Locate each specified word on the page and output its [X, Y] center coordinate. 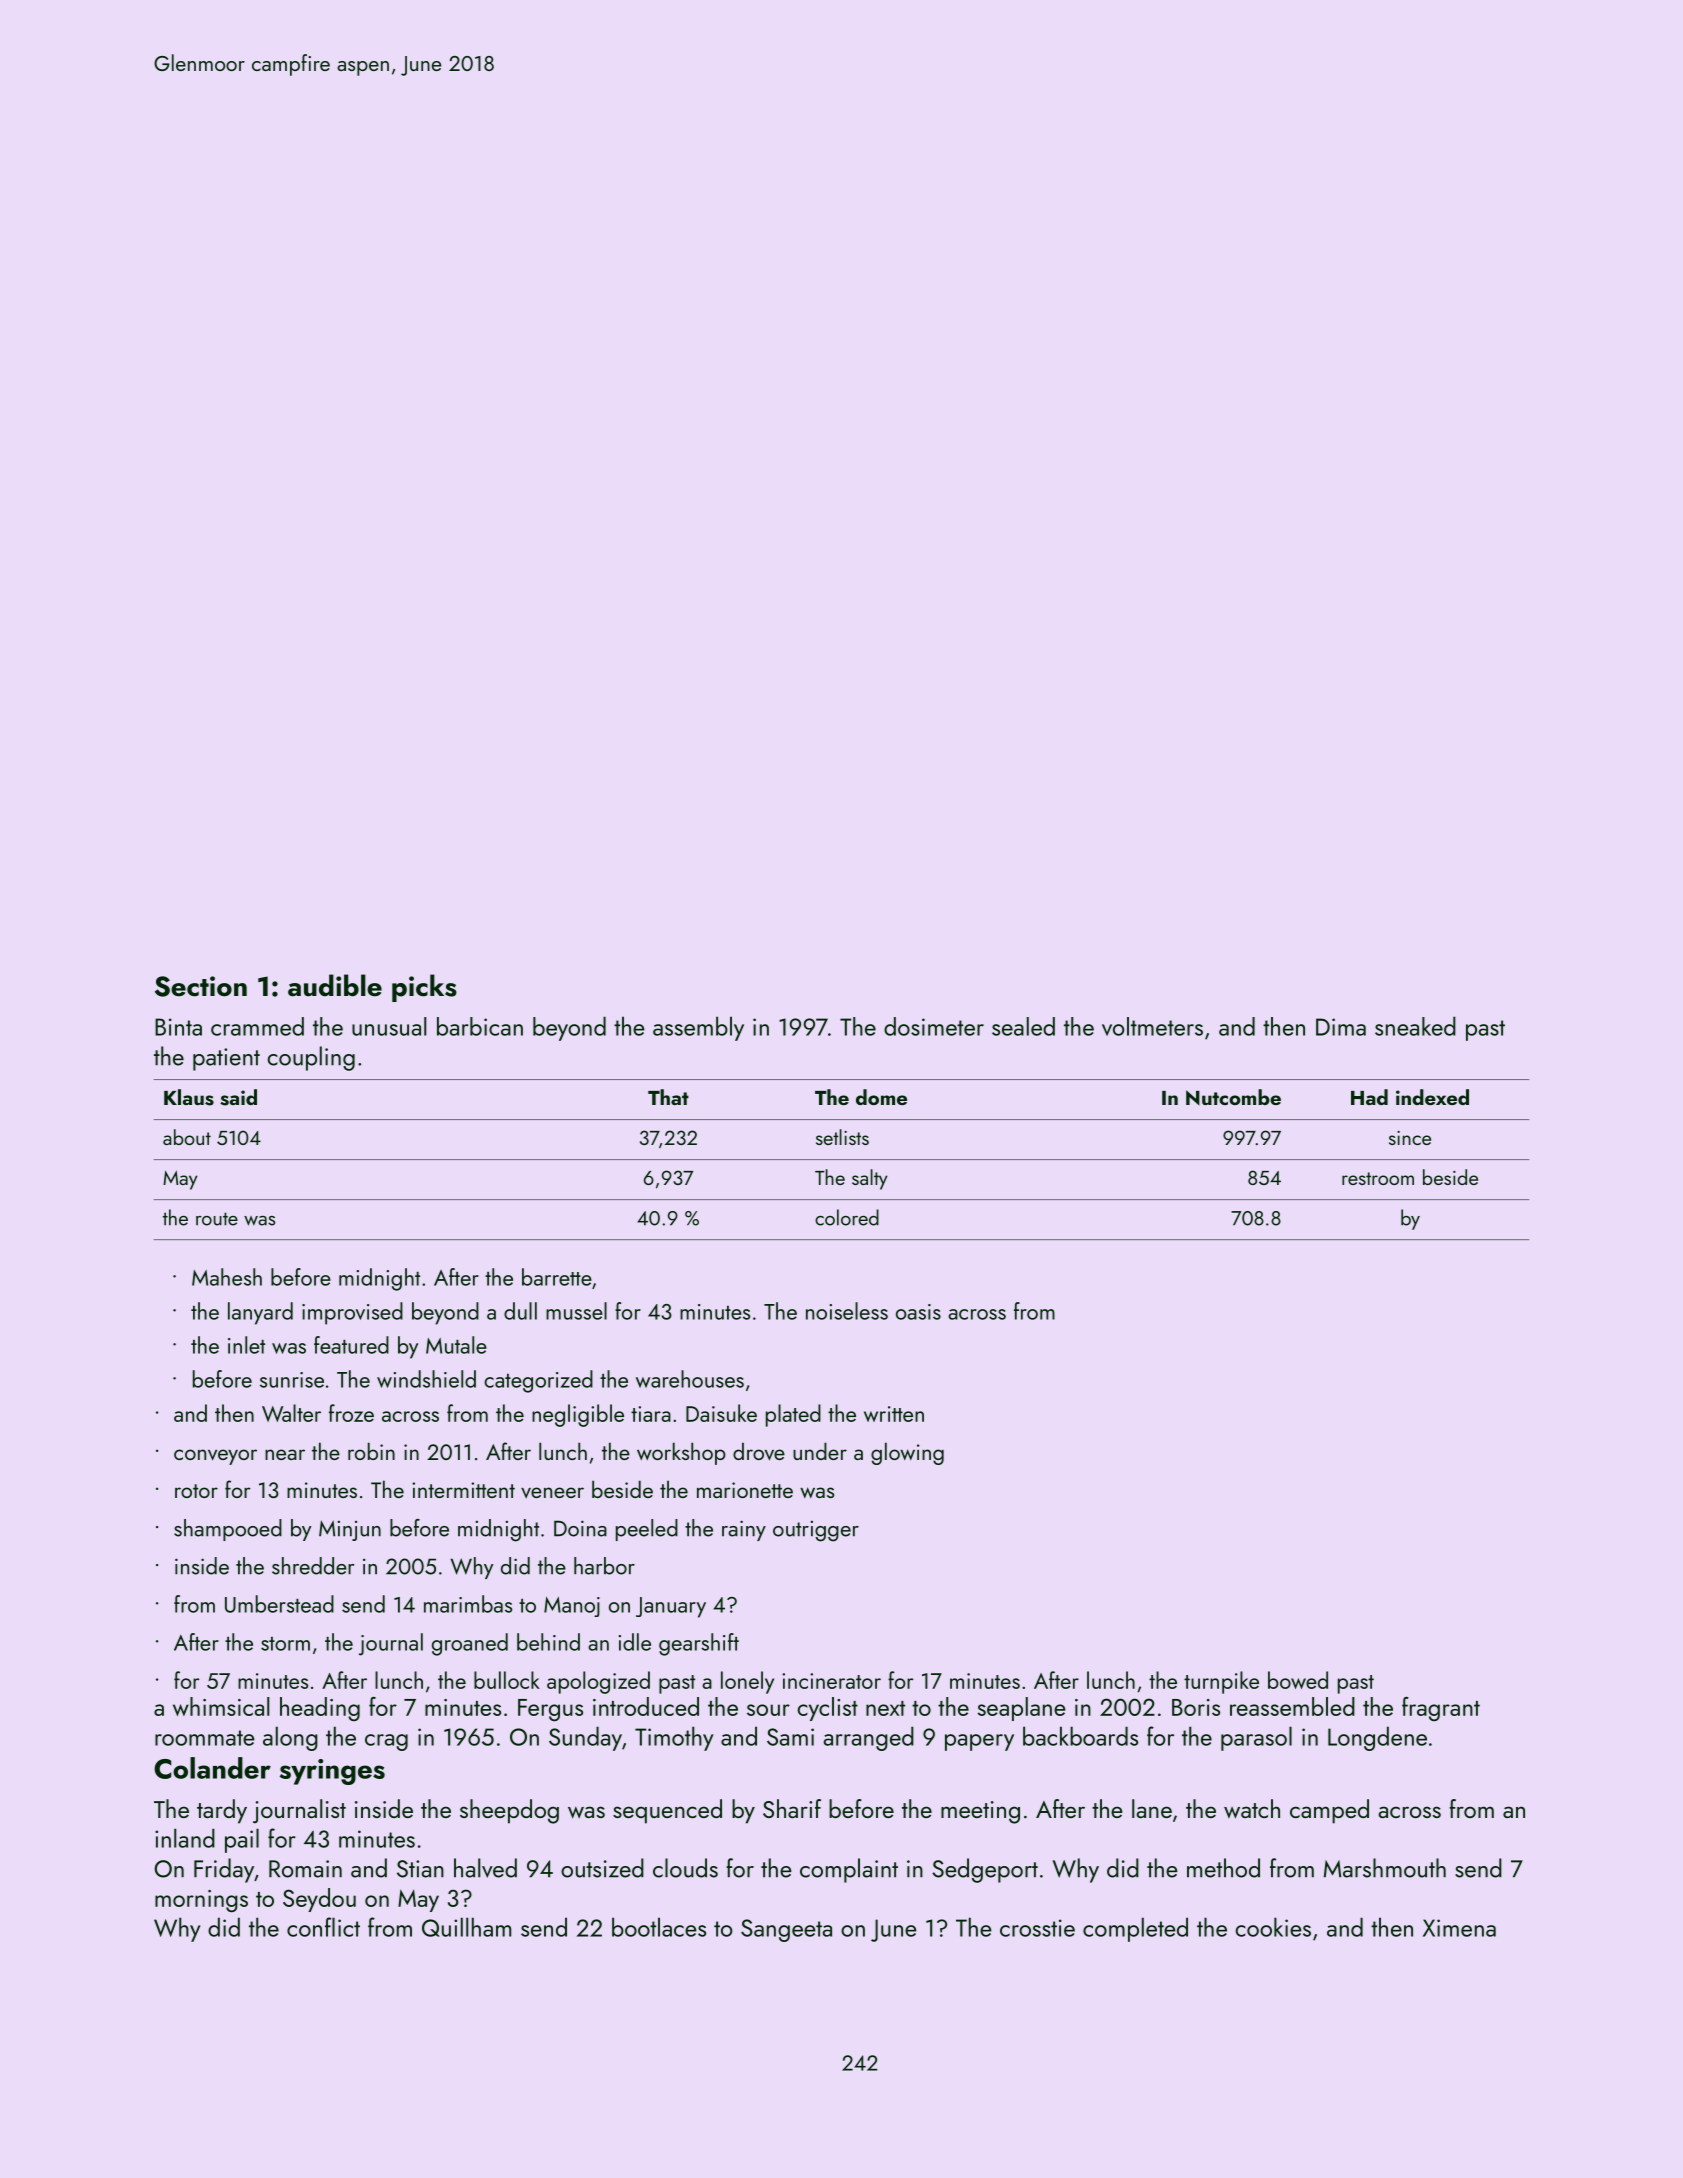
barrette [557, 1277]
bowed [1298, 1680]
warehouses [690, 1379]
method [1223, 1868]
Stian [420, 1869]
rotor [196, 1491]
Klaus [189, 1097]
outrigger [816, 1531]
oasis [918, 1312]
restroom [1378, 1178]
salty [870, 1179]
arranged [869, 1738]
